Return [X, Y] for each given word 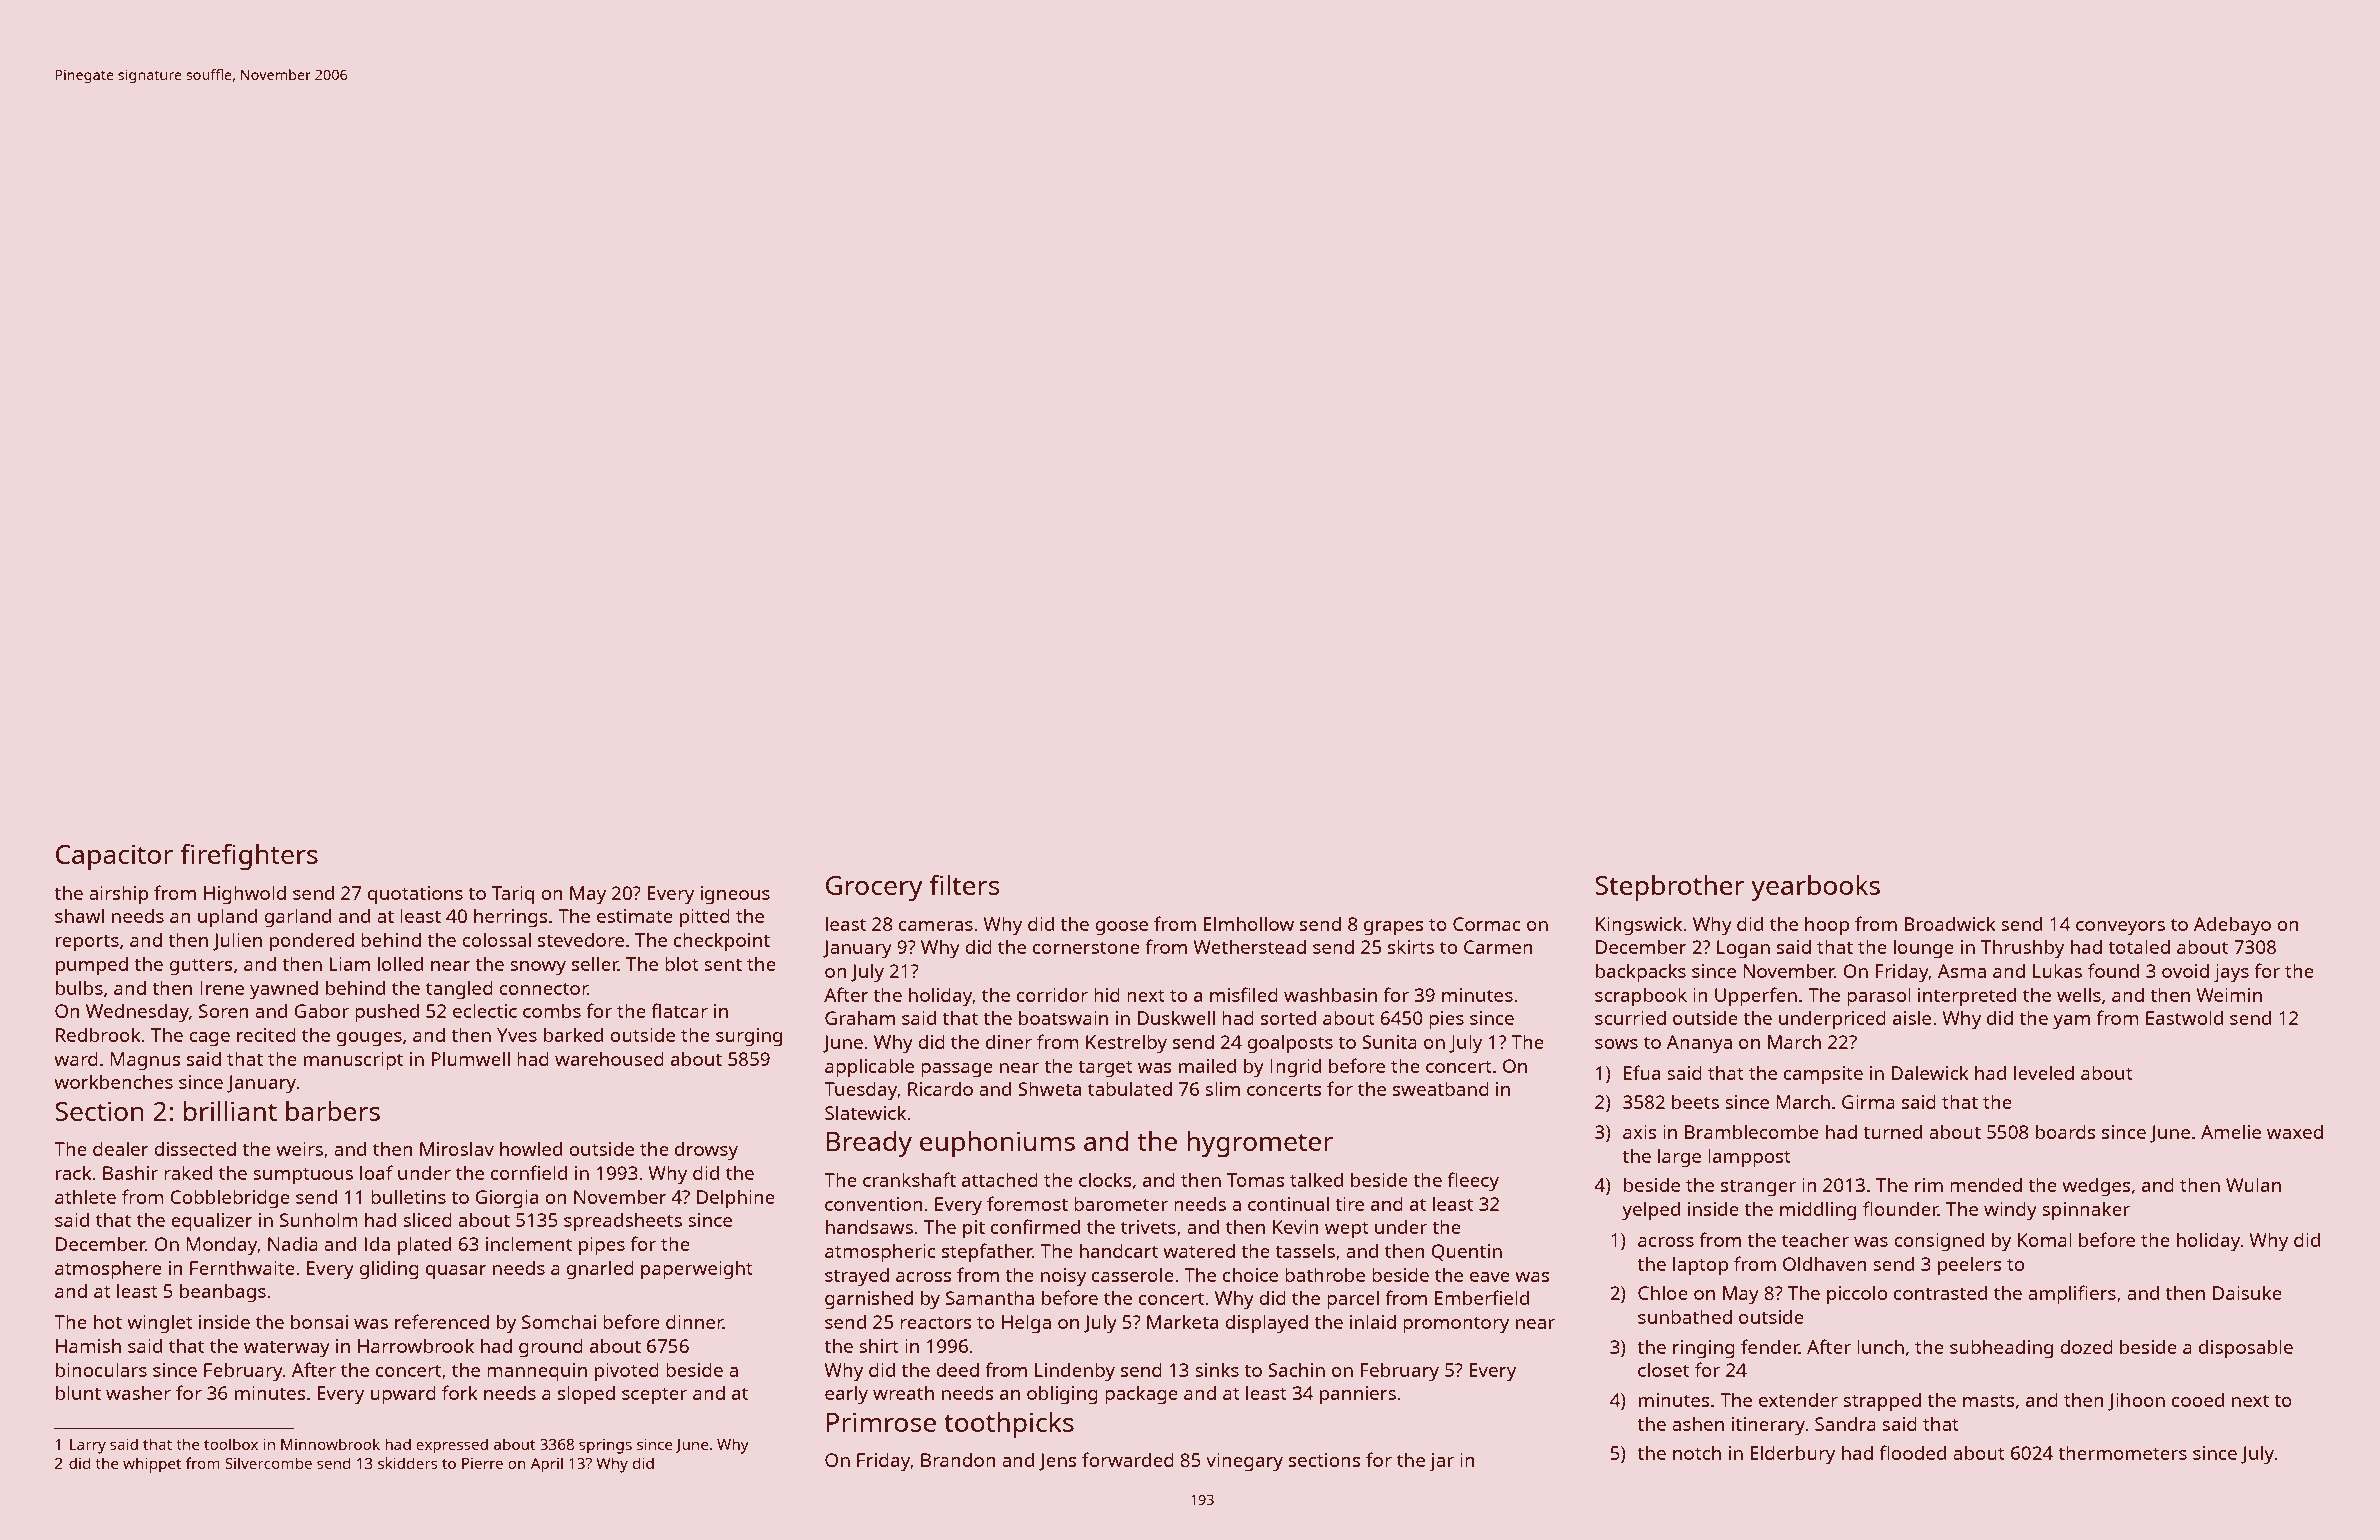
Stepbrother [1670, 888]
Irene [222, 988]
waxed [2295, 1132]
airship [119, 895]
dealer [120, 1148]
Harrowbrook [416, 1345]
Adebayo [2232, 926]
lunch [1880, 1346]
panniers [1358, 1395]
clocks [1105, 1179]
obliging [1062, 1395]
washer [138, 1393]
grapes [1394, 928]
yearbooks [1815, 888]
